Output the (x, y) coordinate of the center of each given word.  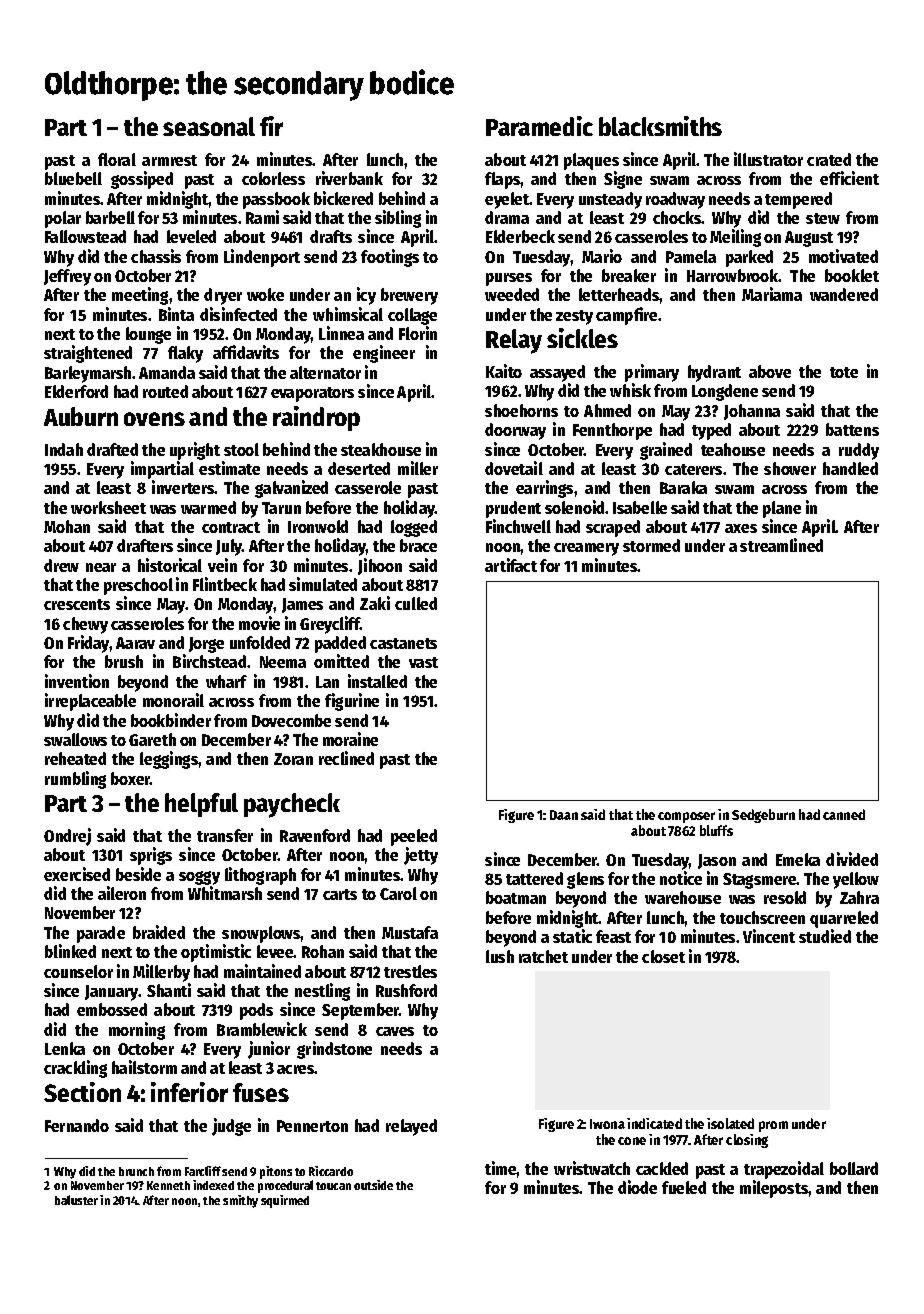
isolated (730, 1123)
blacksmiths (660, 126)
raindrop (316, 418)
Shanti (169, 990)
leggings (169, 760)
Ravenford (315, 835)
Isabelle (640, 507)
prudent (513, 509)
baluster (76, 1200)
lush (500, 956)
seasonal (209, 126)
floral (117, 159)
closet (663, 956)
